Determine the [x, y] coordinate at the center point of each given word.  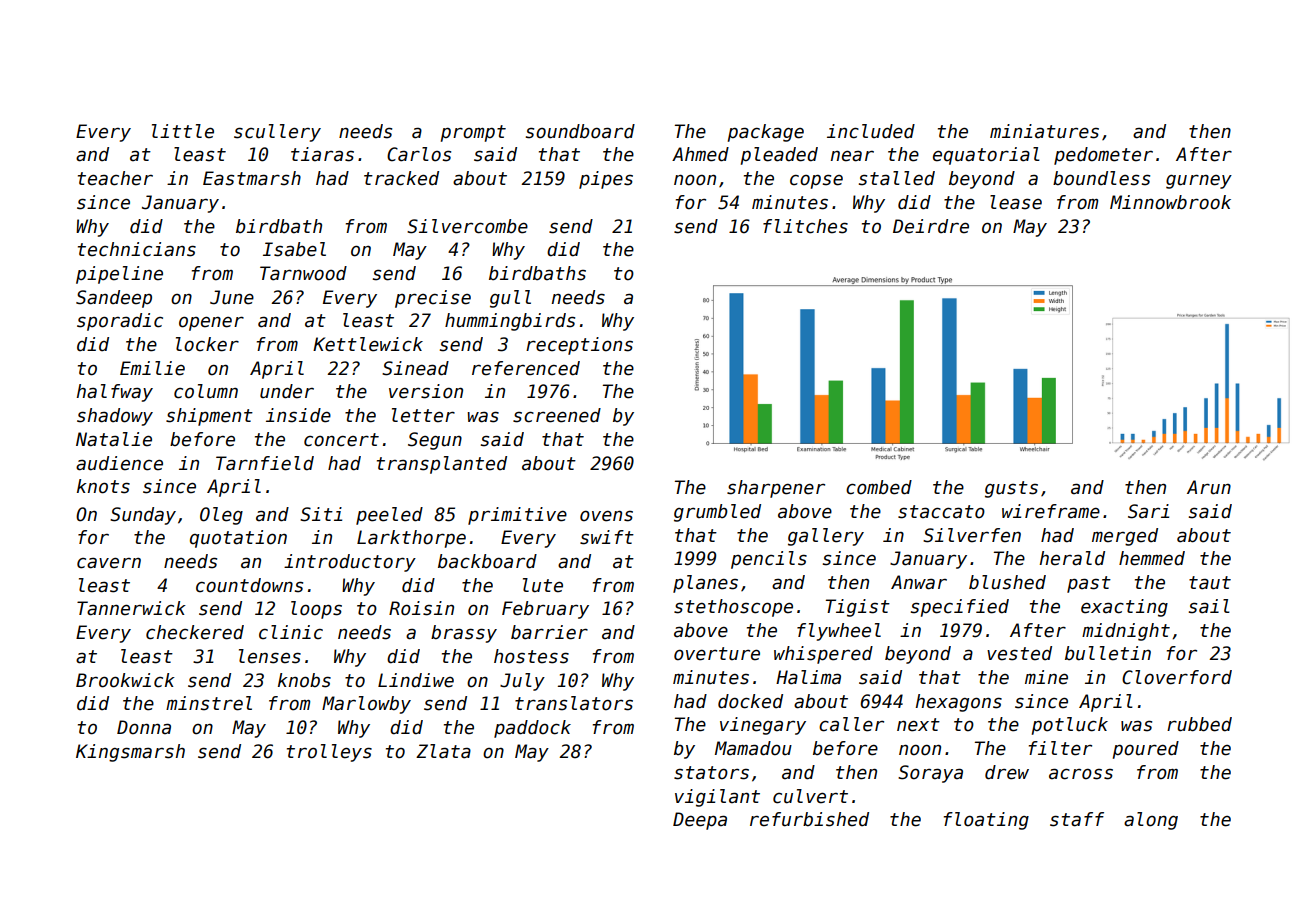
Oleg [221, 516]
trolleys [329, 753]
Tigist [858, 608]
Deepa [700, 821]
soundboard [580, 131]
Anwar [919, 582]
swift [607, 537]
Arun [1209, 487]
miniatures [1044, 131]
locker [207, 344]
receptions [579, 346]
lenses [270, 656]
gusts [1011, 489]
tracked [401, 178]
